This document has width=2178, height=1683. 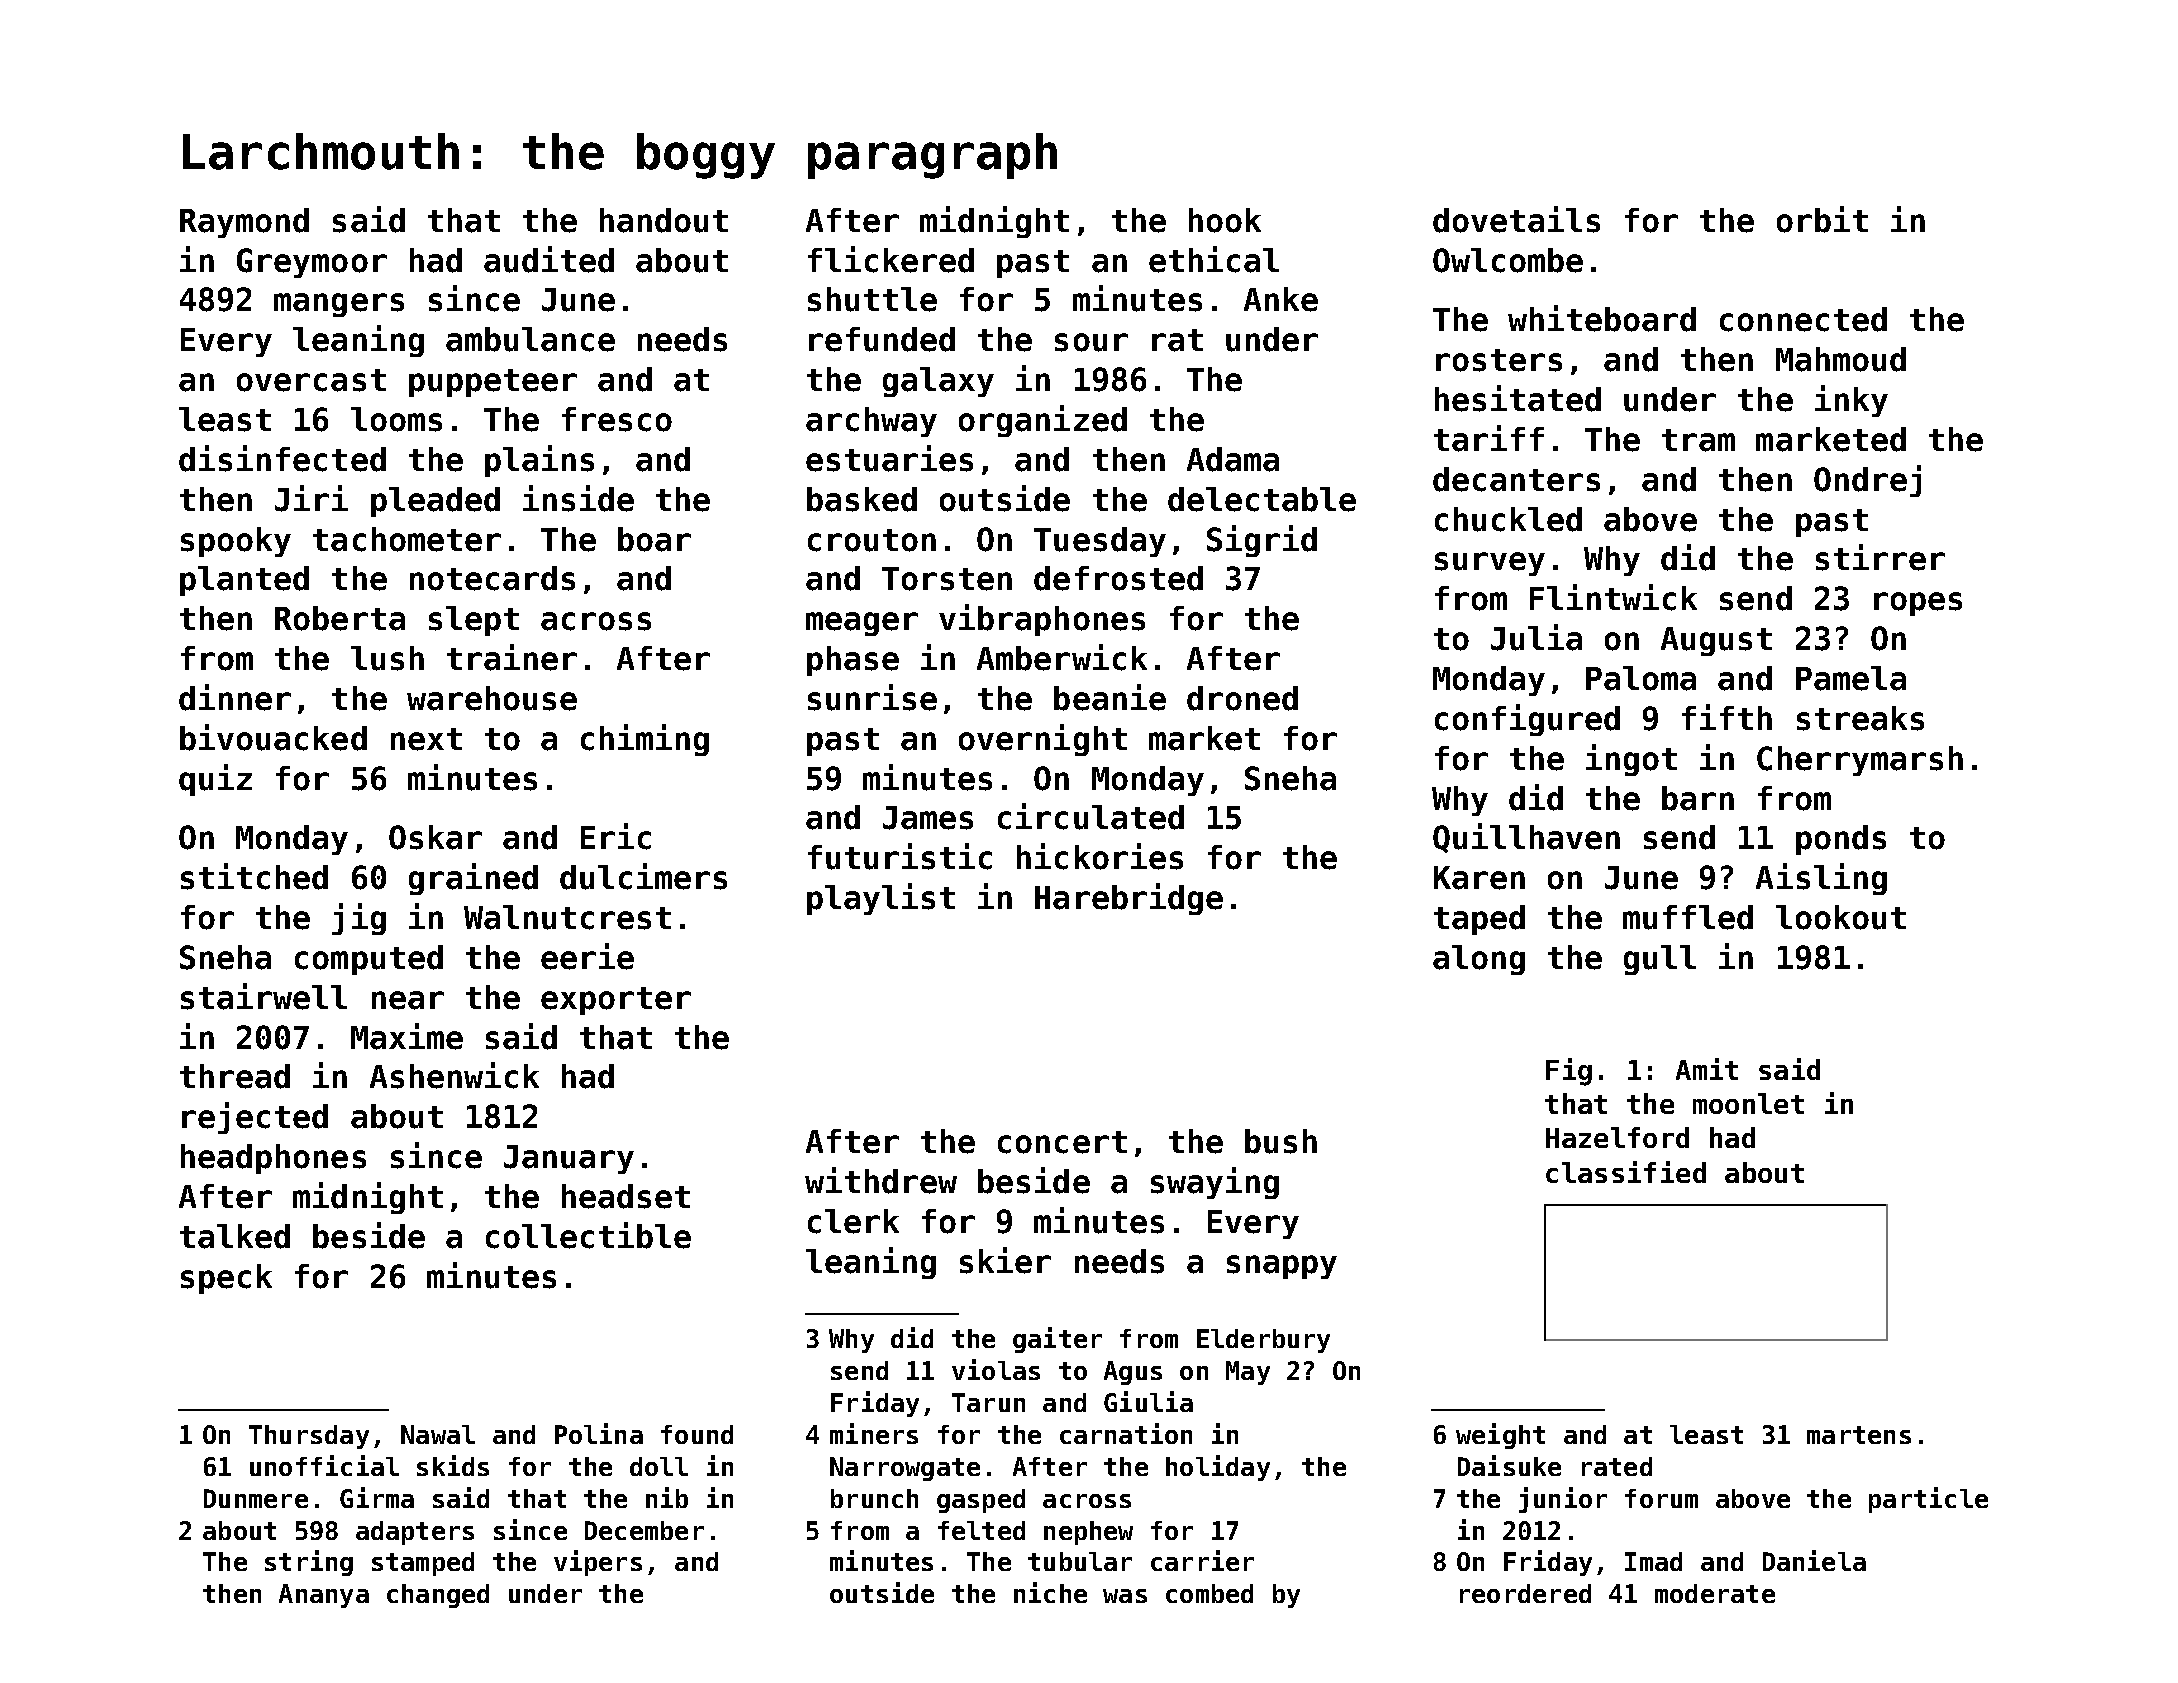 I want to click on Jiri, so click(x=311, y=498).
